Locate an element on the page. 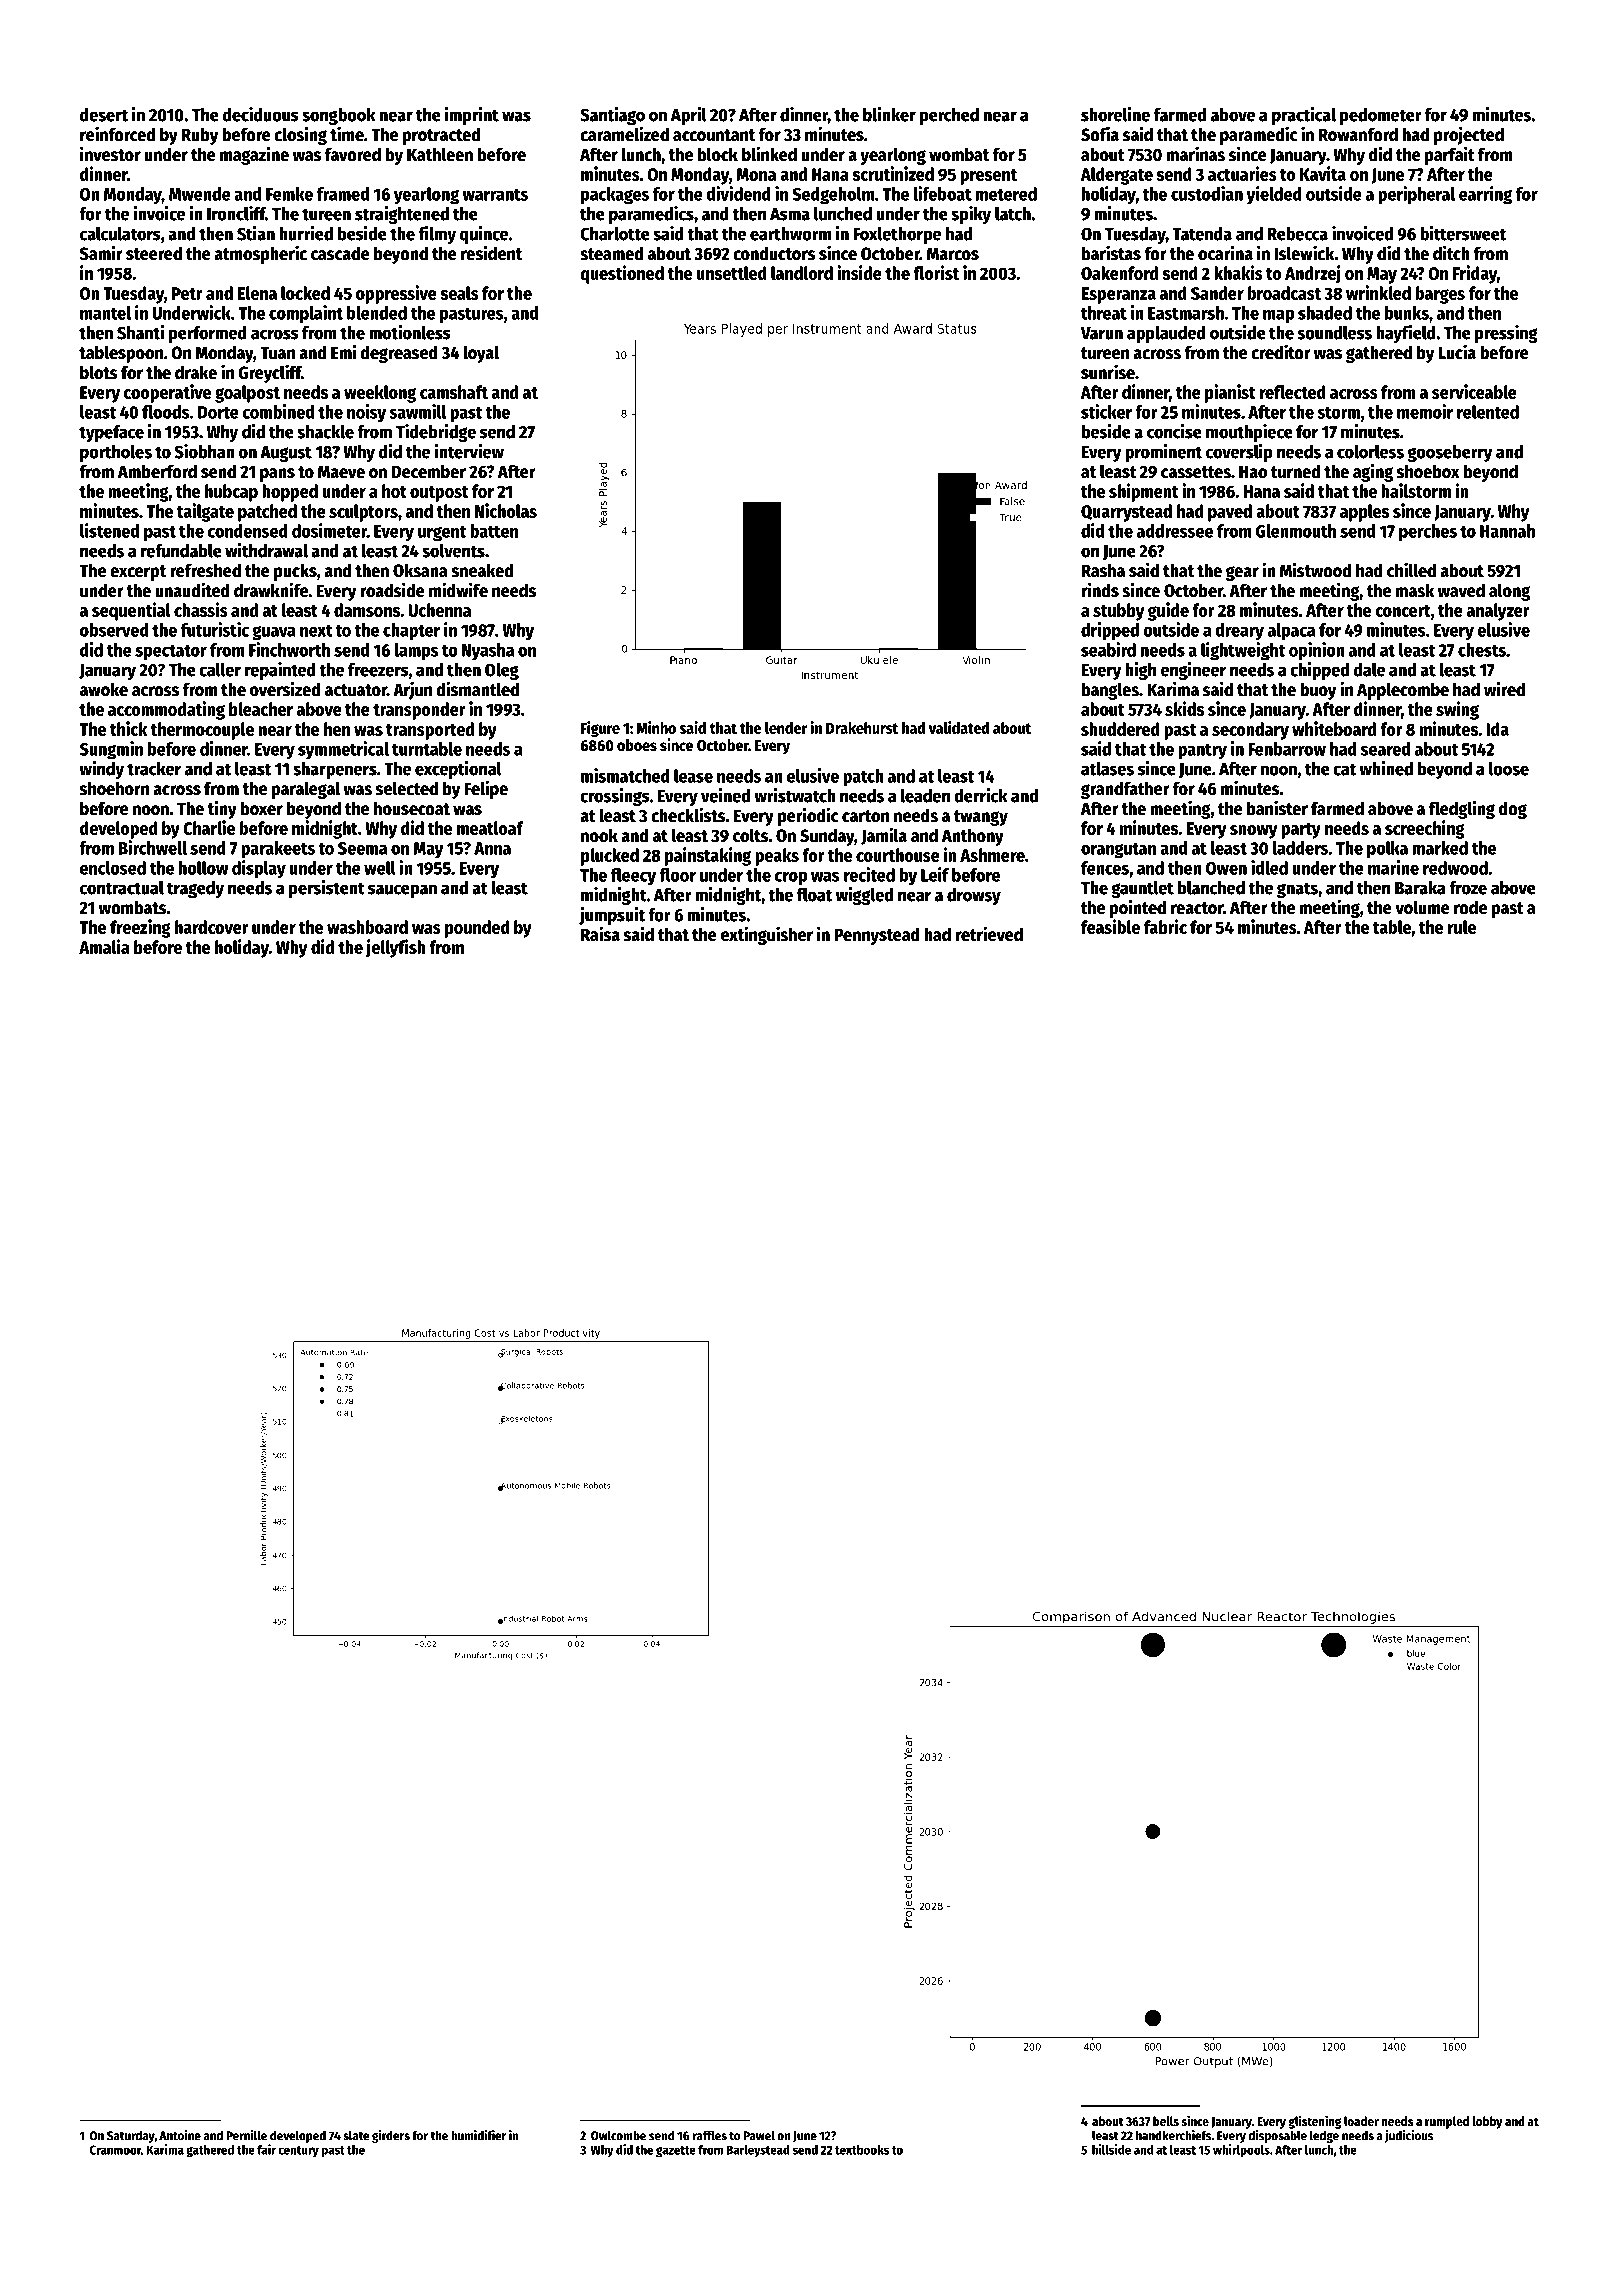 The width and height of the document is (1620, 2292). fabric is located at coordinates (1165, 926).
